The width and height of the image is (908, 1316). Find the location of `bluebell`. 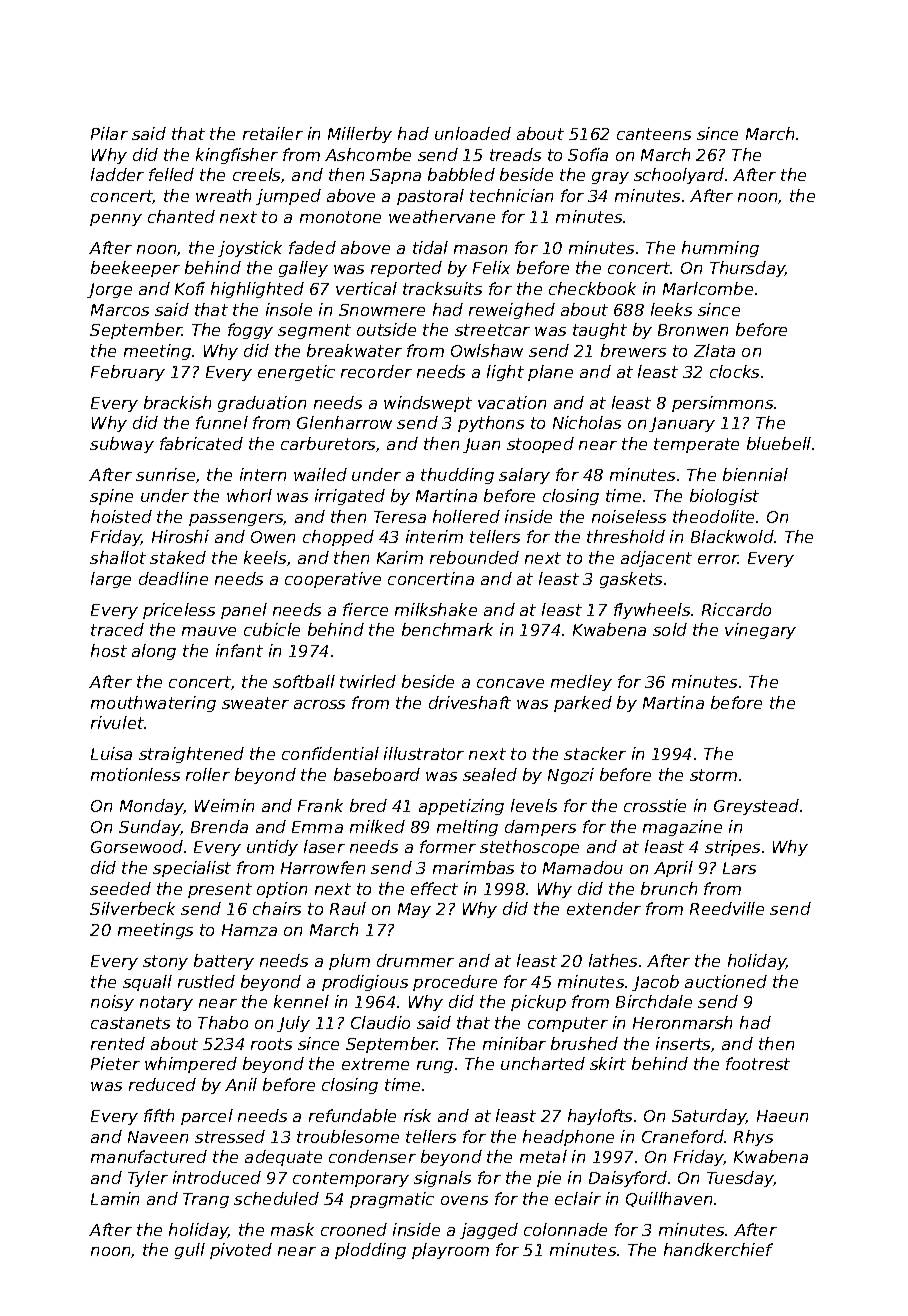

bluebell is located at coordinates (779, 443).
